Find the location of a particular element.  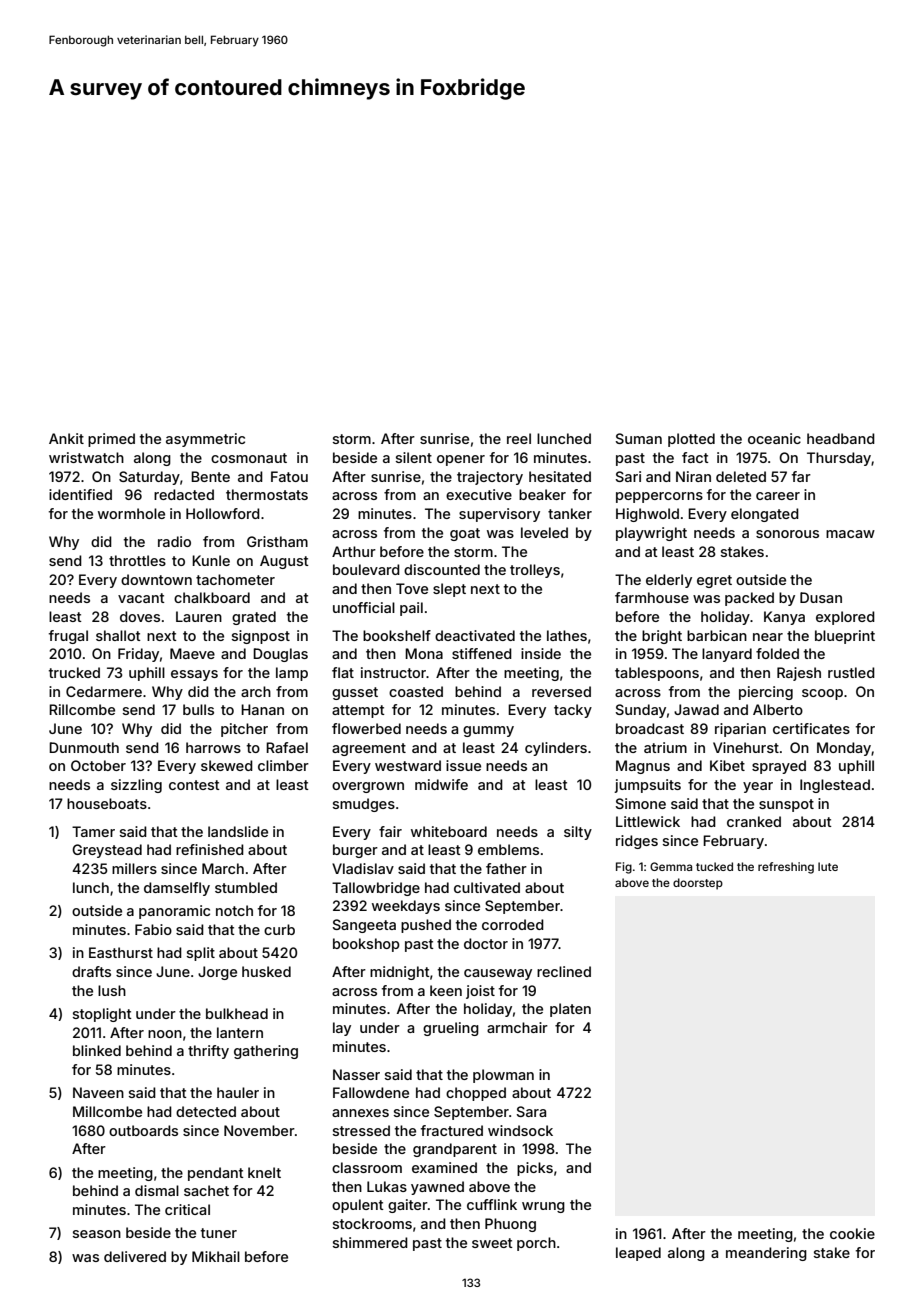

bulls is located at coordinates (198, 709).
